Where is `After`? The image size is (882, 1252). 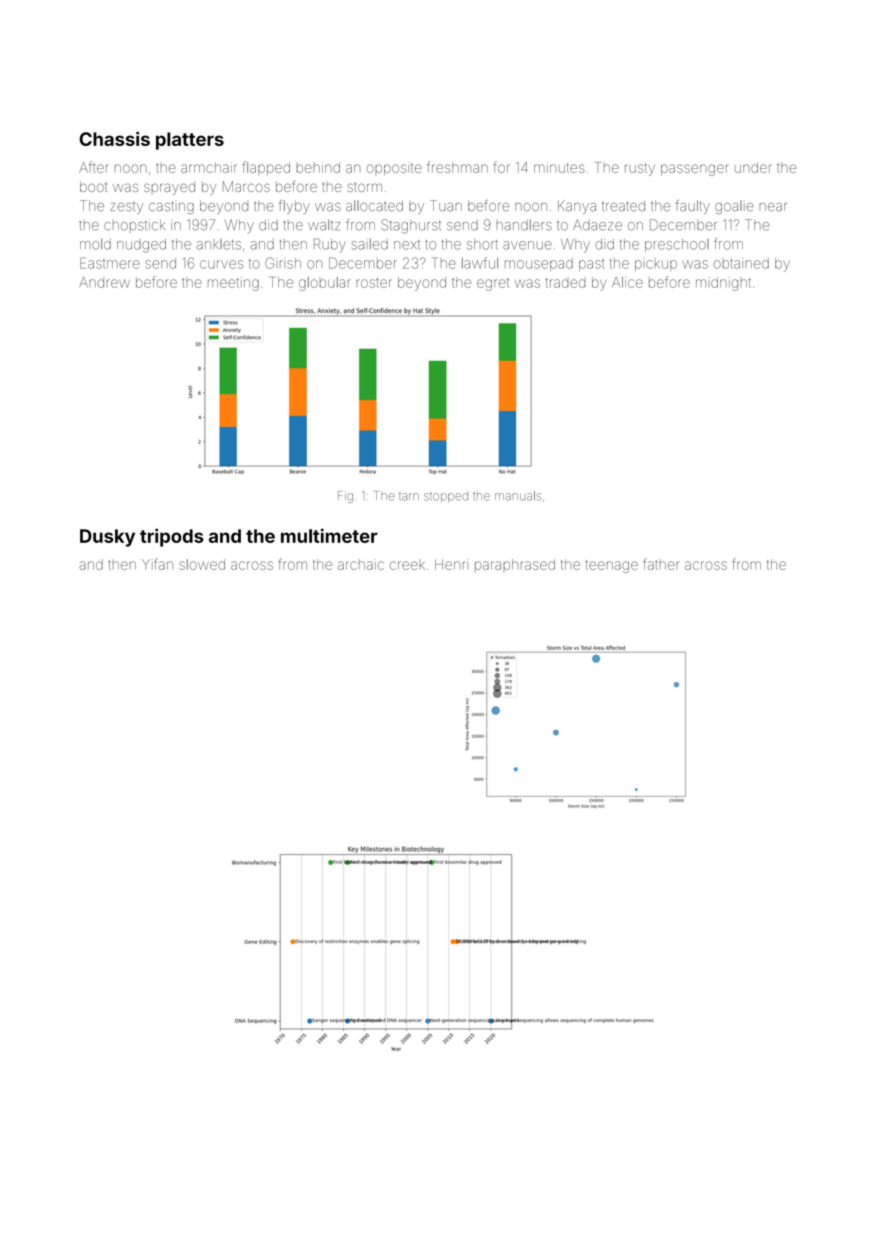 After is located at coordinates (94, 167).
